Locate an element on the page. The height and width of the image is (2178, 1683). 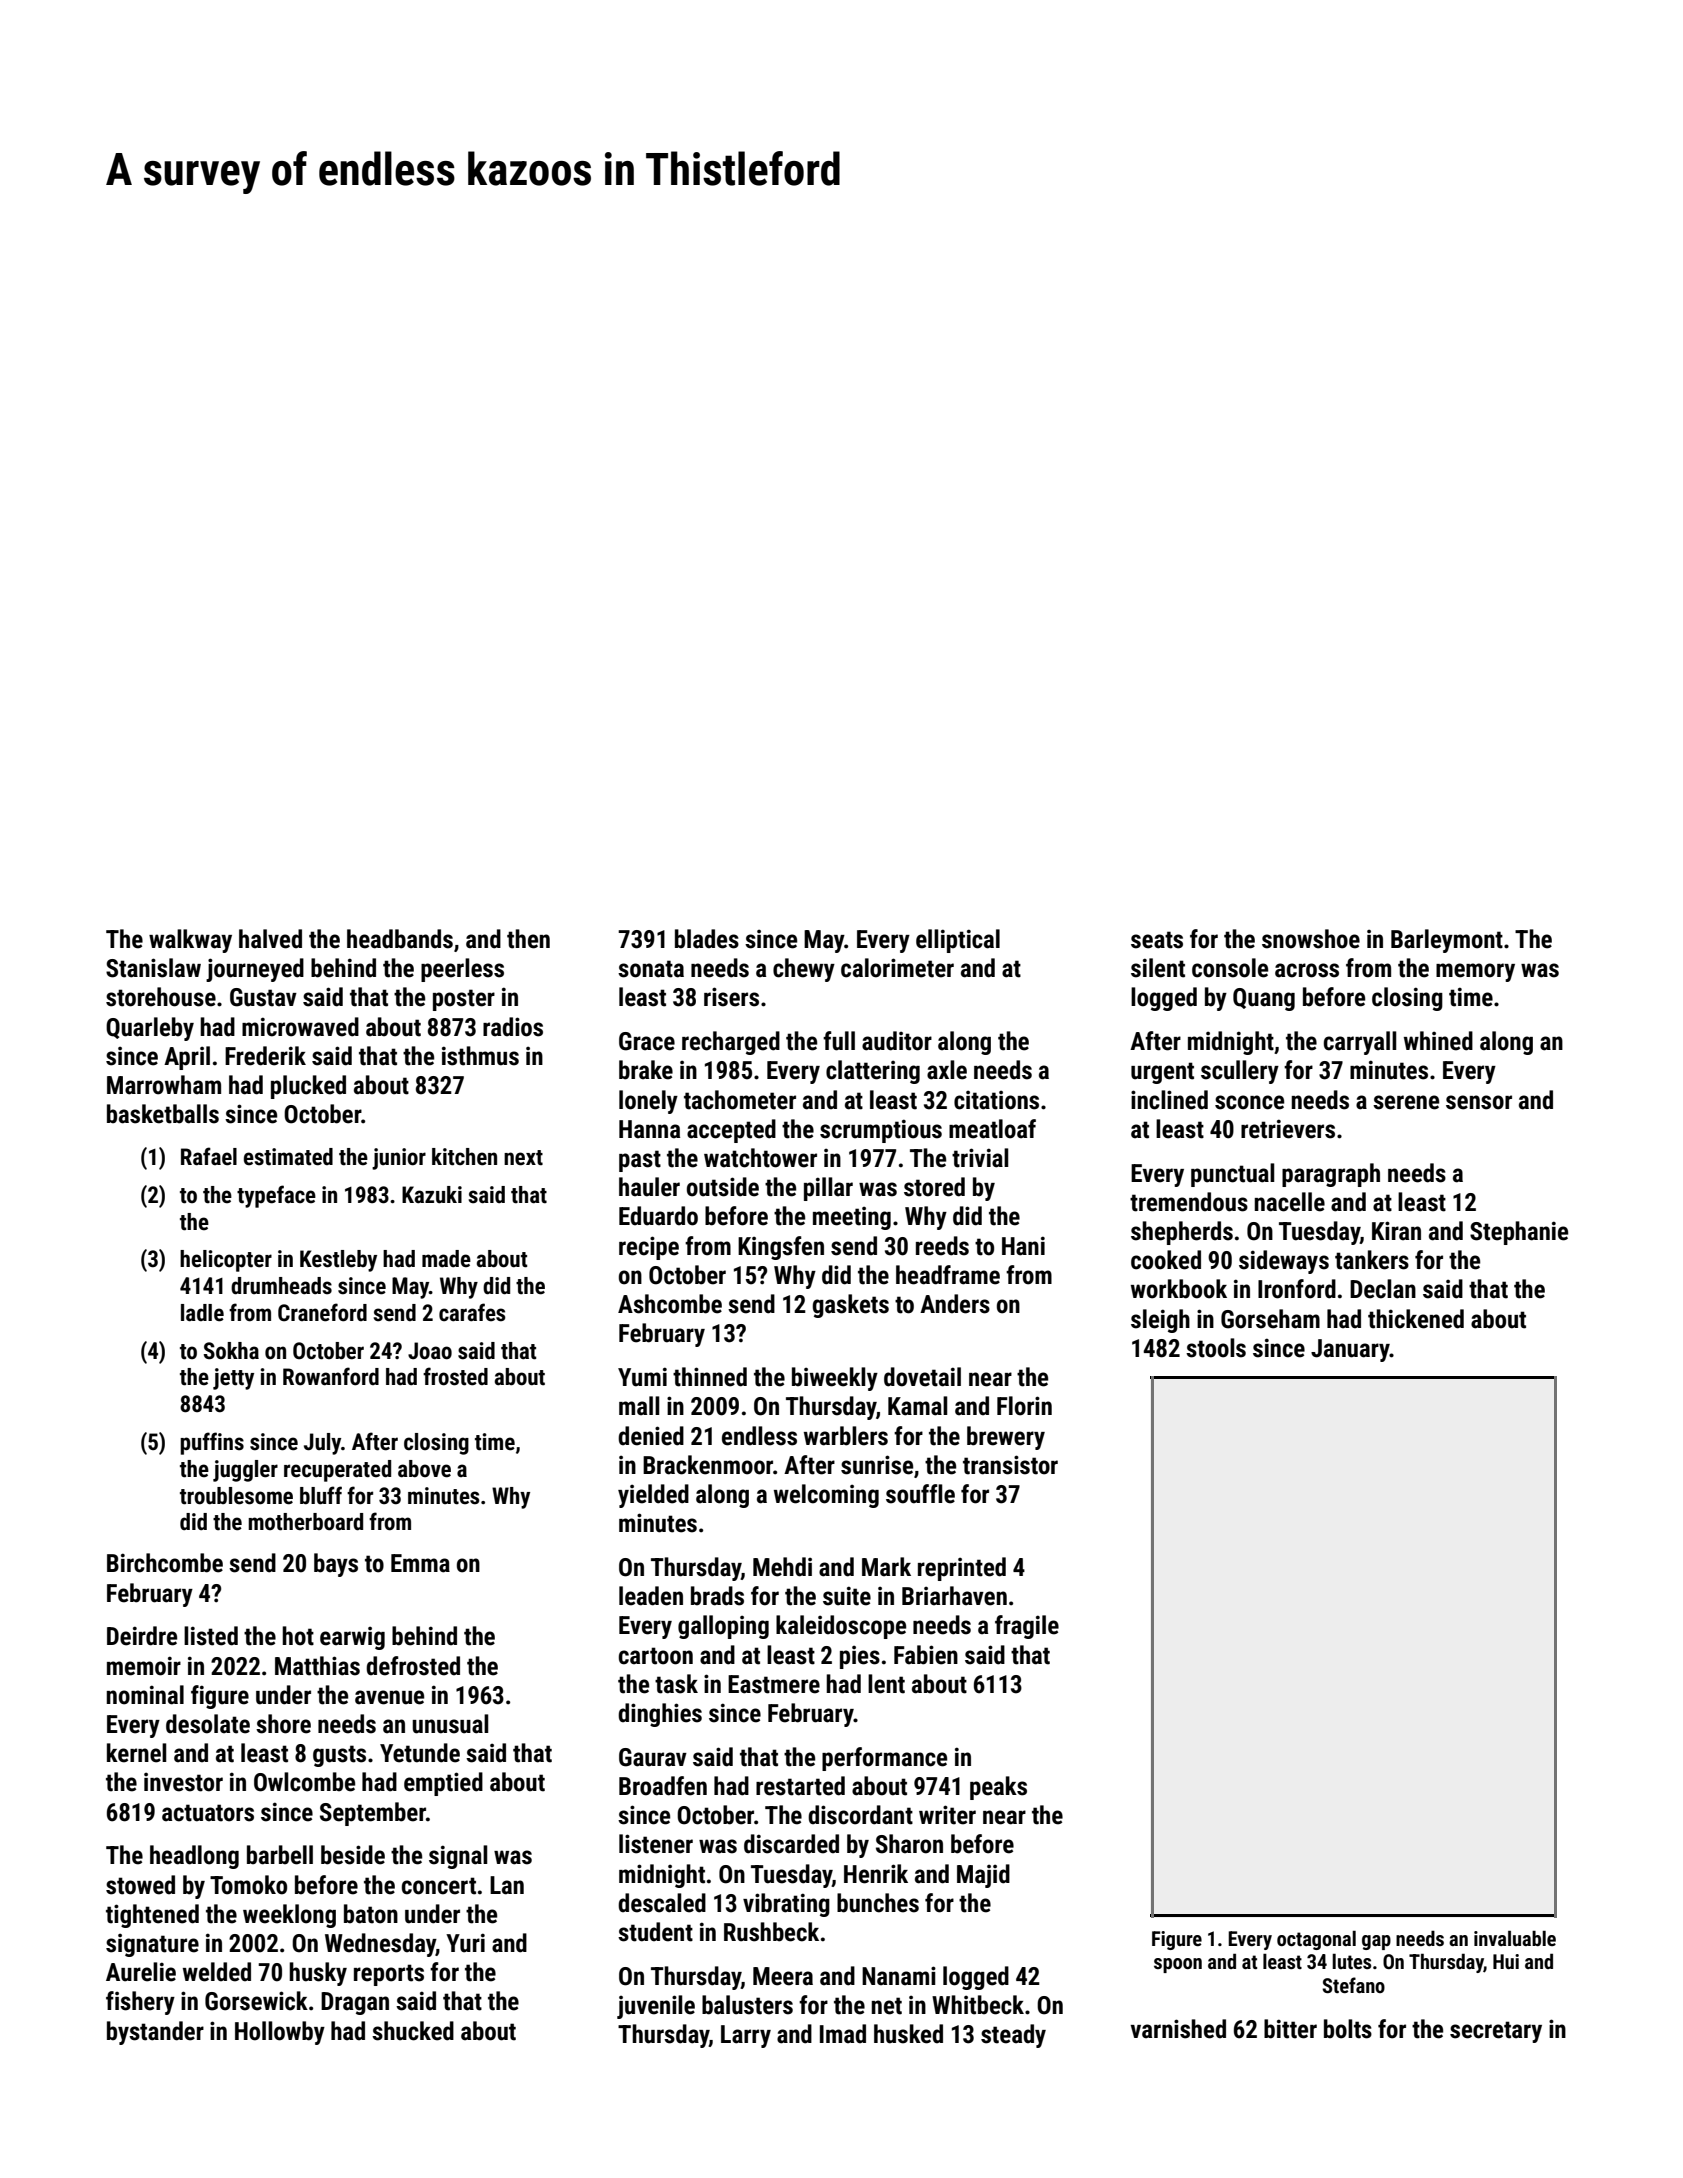
puffins is located at coordinates (212, 1443).
